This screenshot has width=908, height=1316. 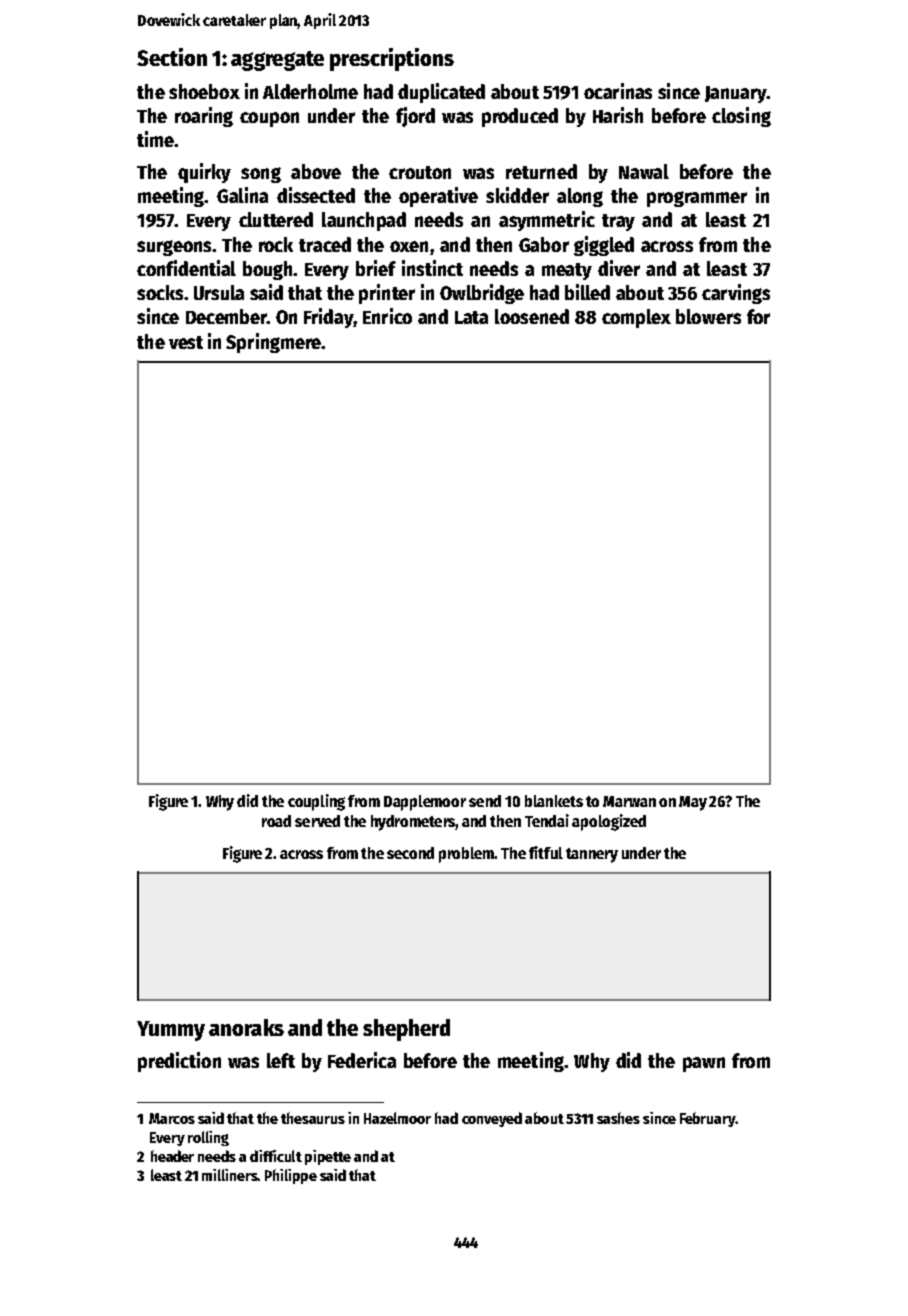 I want to click on Marwan, so click(x=629, y=801).
